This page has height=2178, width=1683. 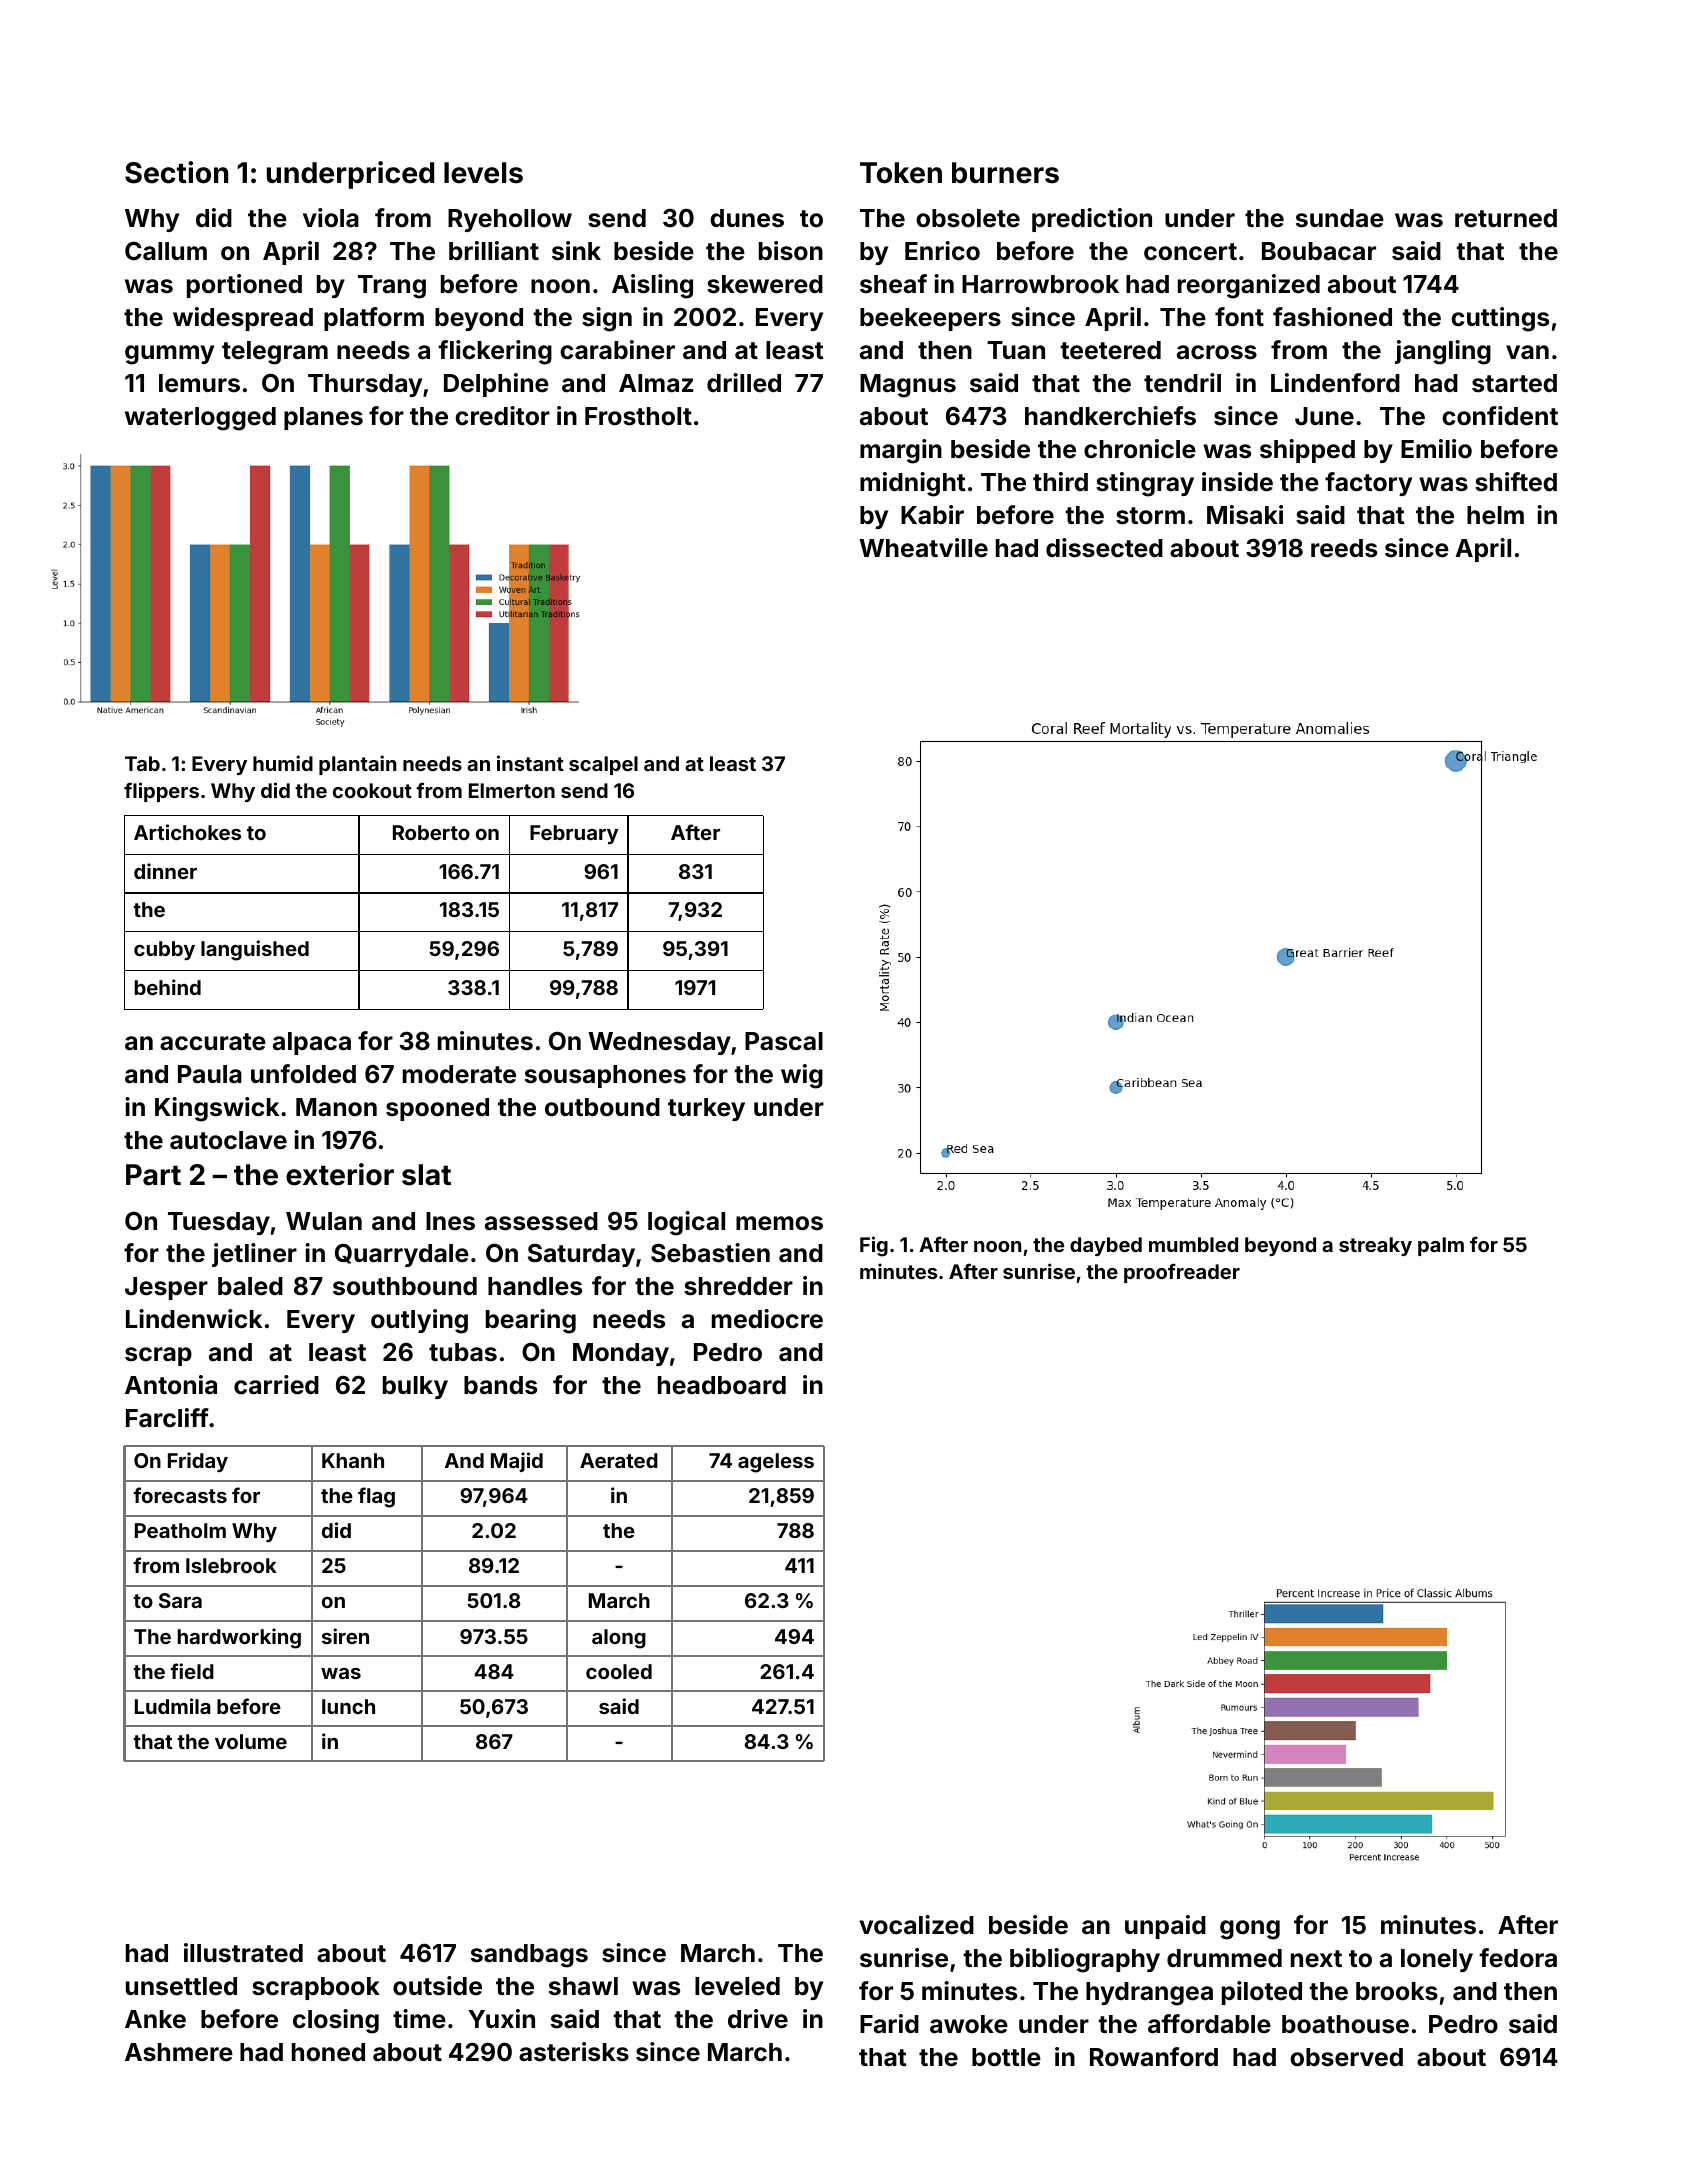 What do you see at coordinates (1441, 1246) in the page?
I see `palm` at bounding box center [1441, 1246].
